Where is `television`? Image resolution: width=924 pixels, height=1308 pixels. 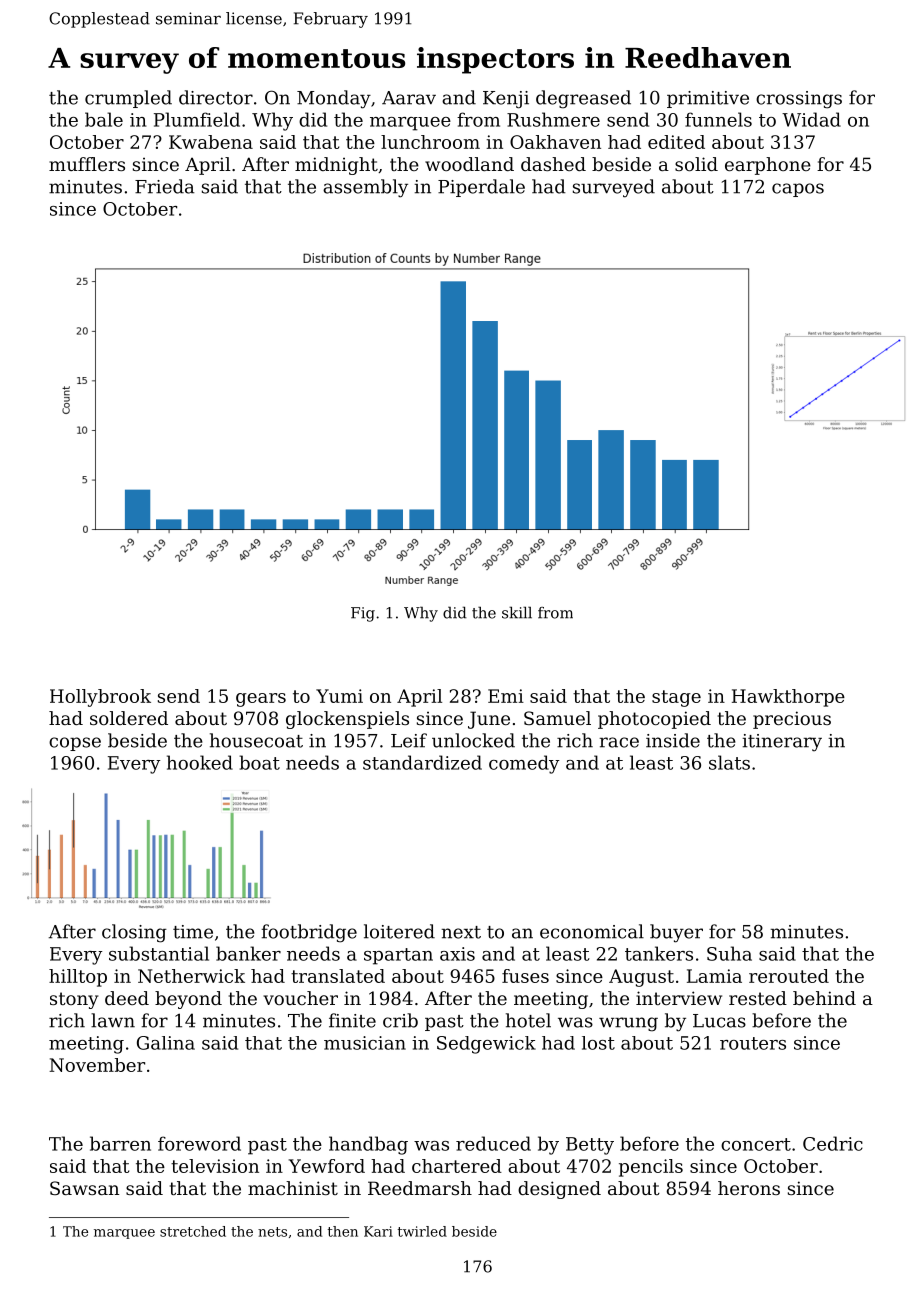
television is located at coordinates (215, 1166).
